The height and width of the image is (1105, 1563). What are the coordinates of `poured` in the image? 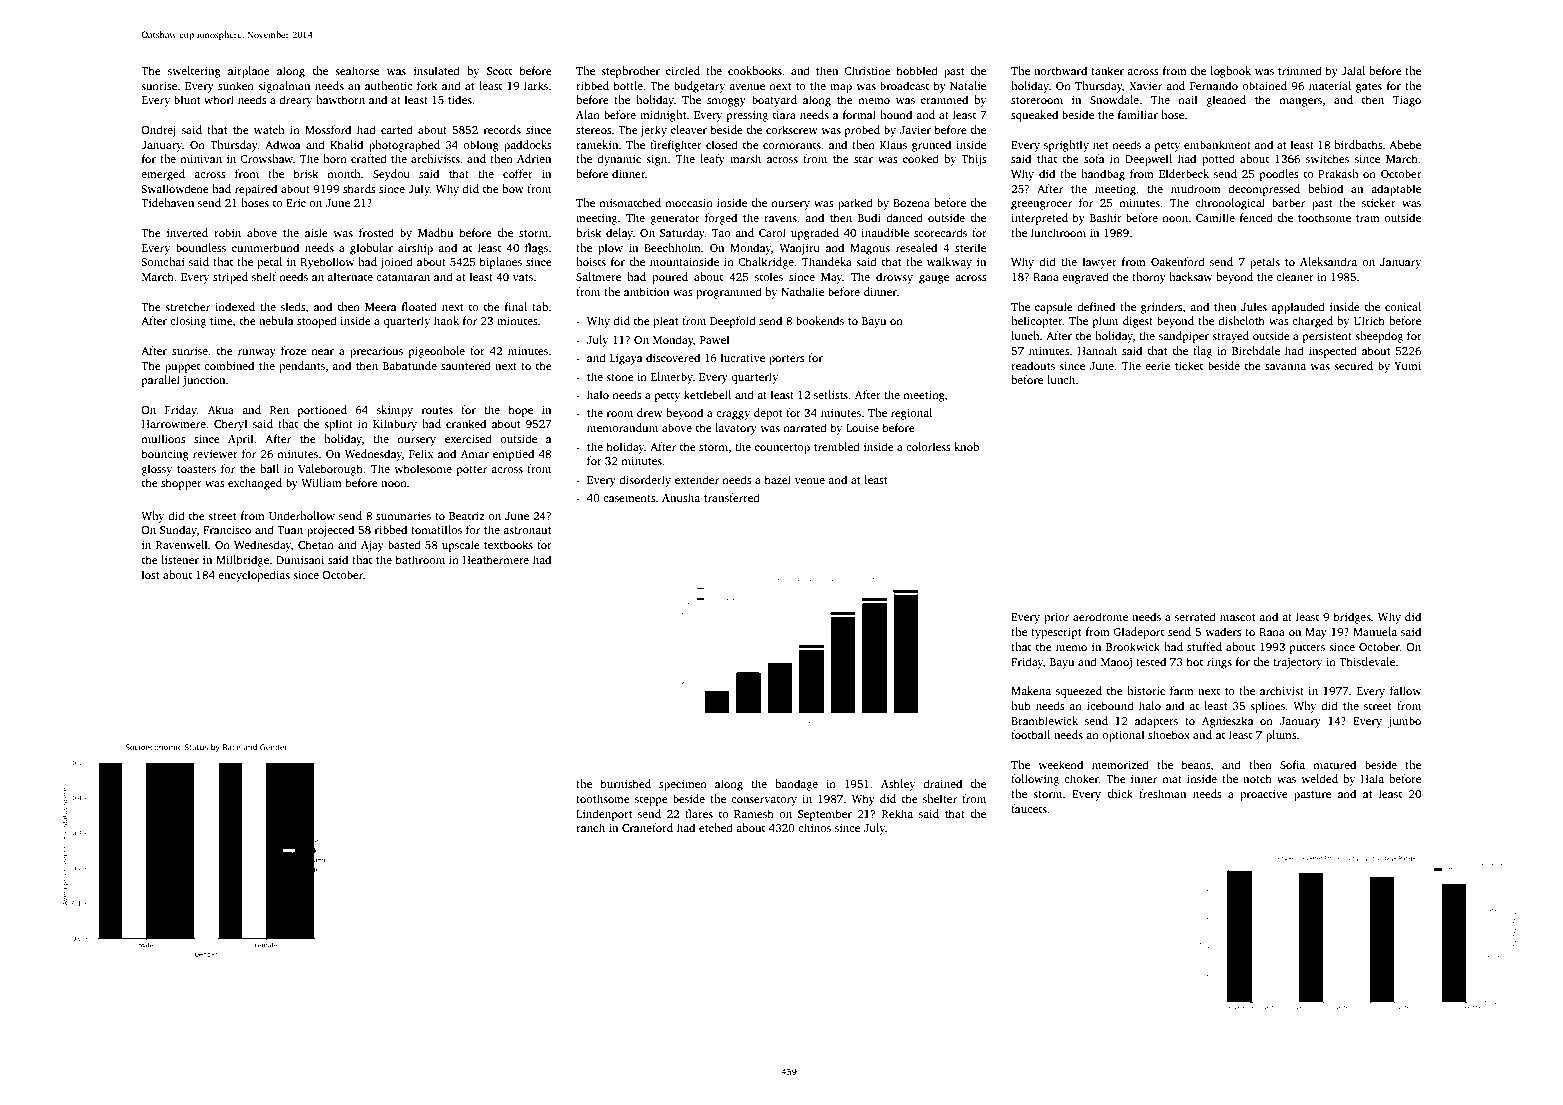 It's located at (670, 278).
